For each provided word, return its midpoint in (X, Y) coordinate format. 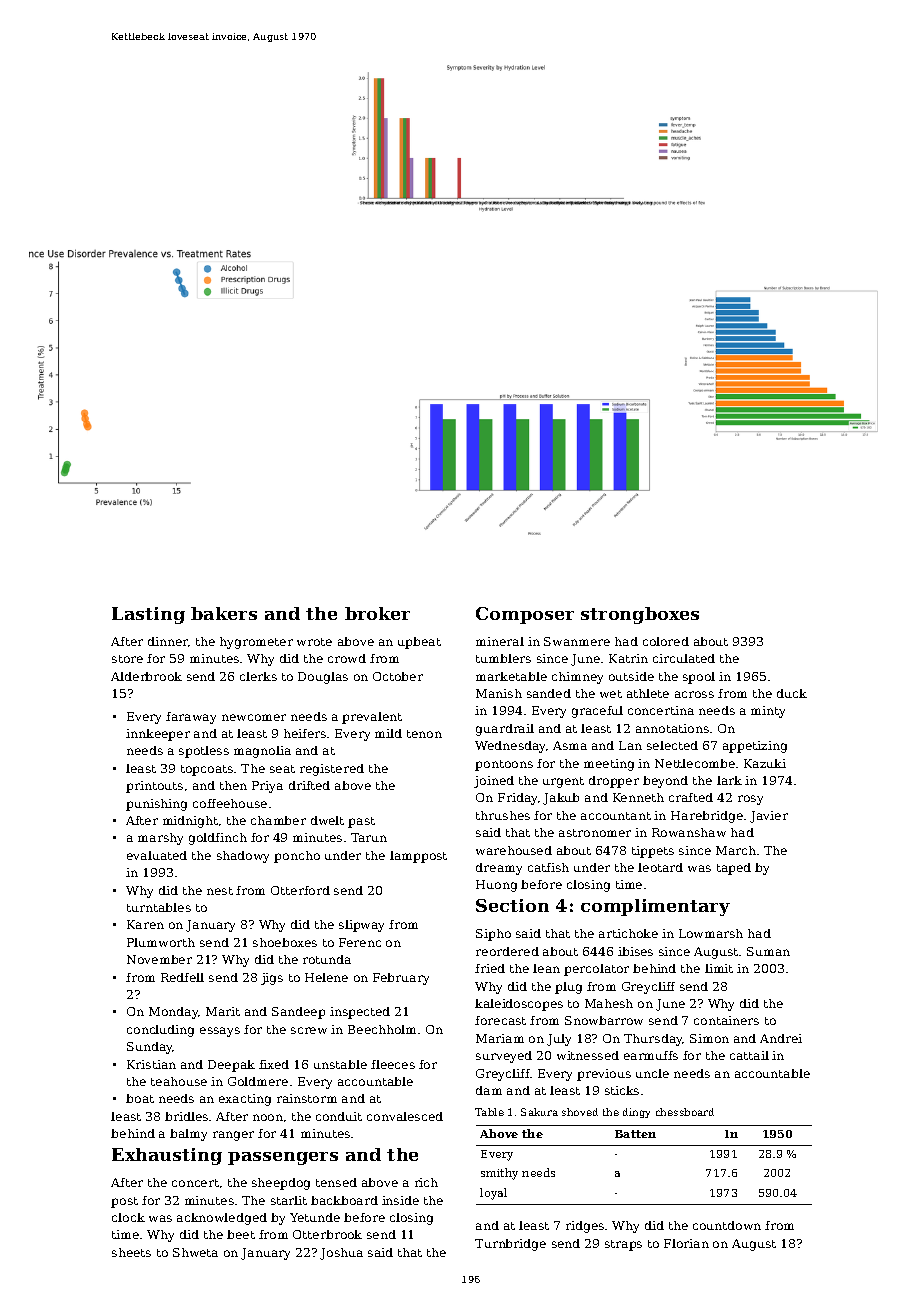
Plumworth (161, 942)
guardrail (505, 730)
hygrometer (256, 643)
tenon (424, 734)
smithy (499, 1174)
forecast (500, 1020)
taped (734, 869)
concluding (160, 1031)
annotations (672, 728)
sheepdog (281, 1184)
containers (726, 1020)
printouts (154, 787)
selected (672, 745)
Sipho (493, 935)
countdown (727, 1225)
